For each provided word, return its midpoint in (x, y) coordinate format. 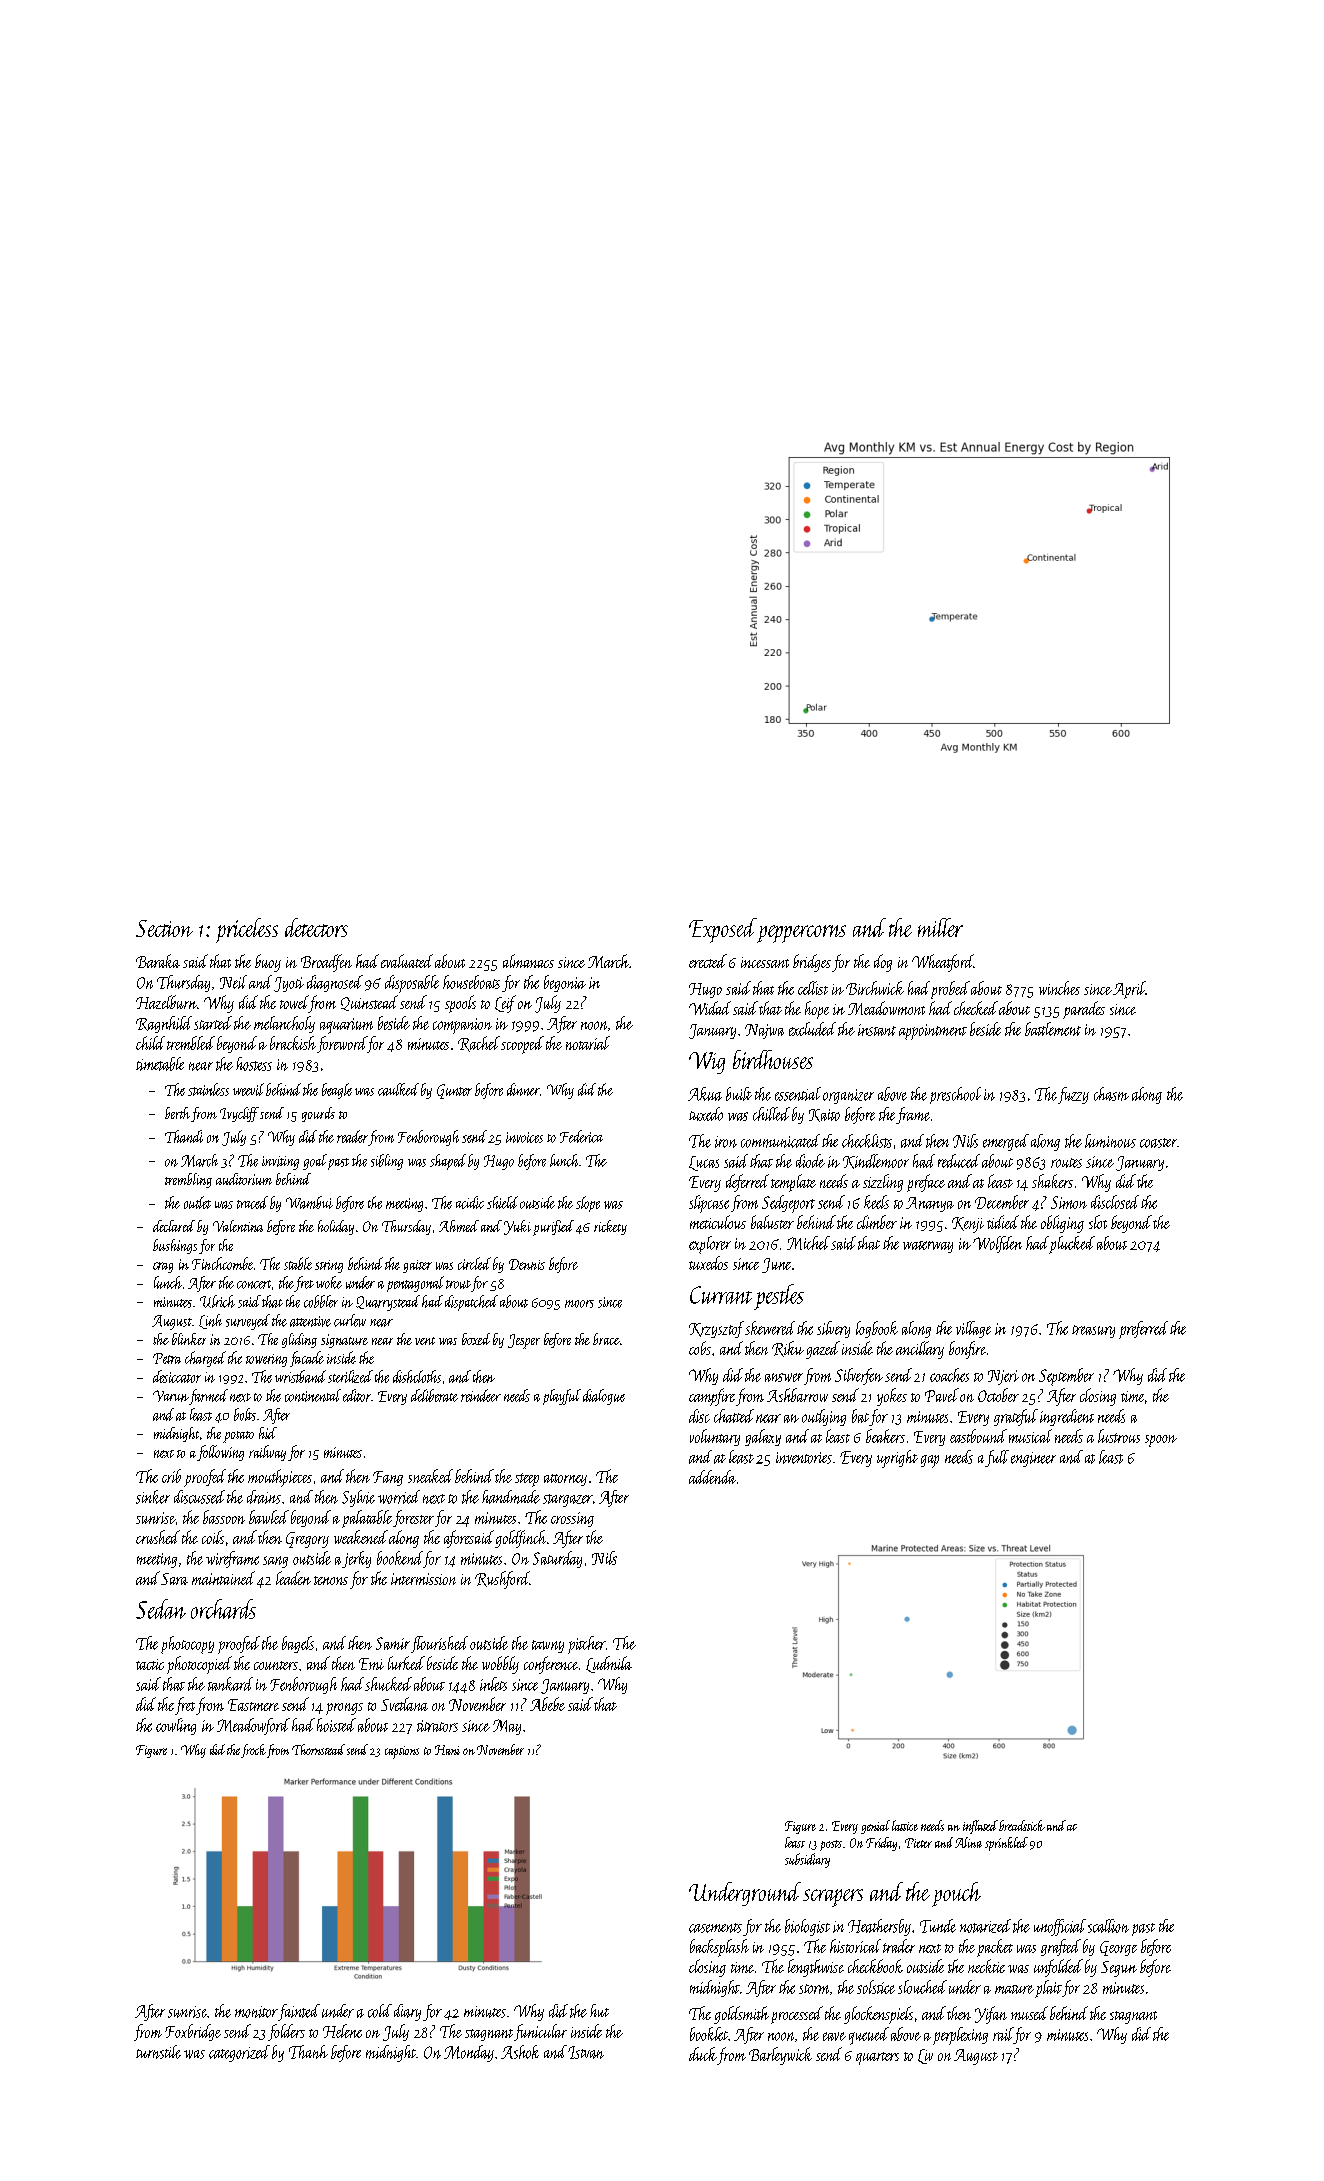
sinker (153, 1497)
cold (380, 2011)
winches (1059, 988)
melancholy (284, 1024)
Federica (581, 1136)
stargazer (568, 1500)
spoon (1161, 1441)
